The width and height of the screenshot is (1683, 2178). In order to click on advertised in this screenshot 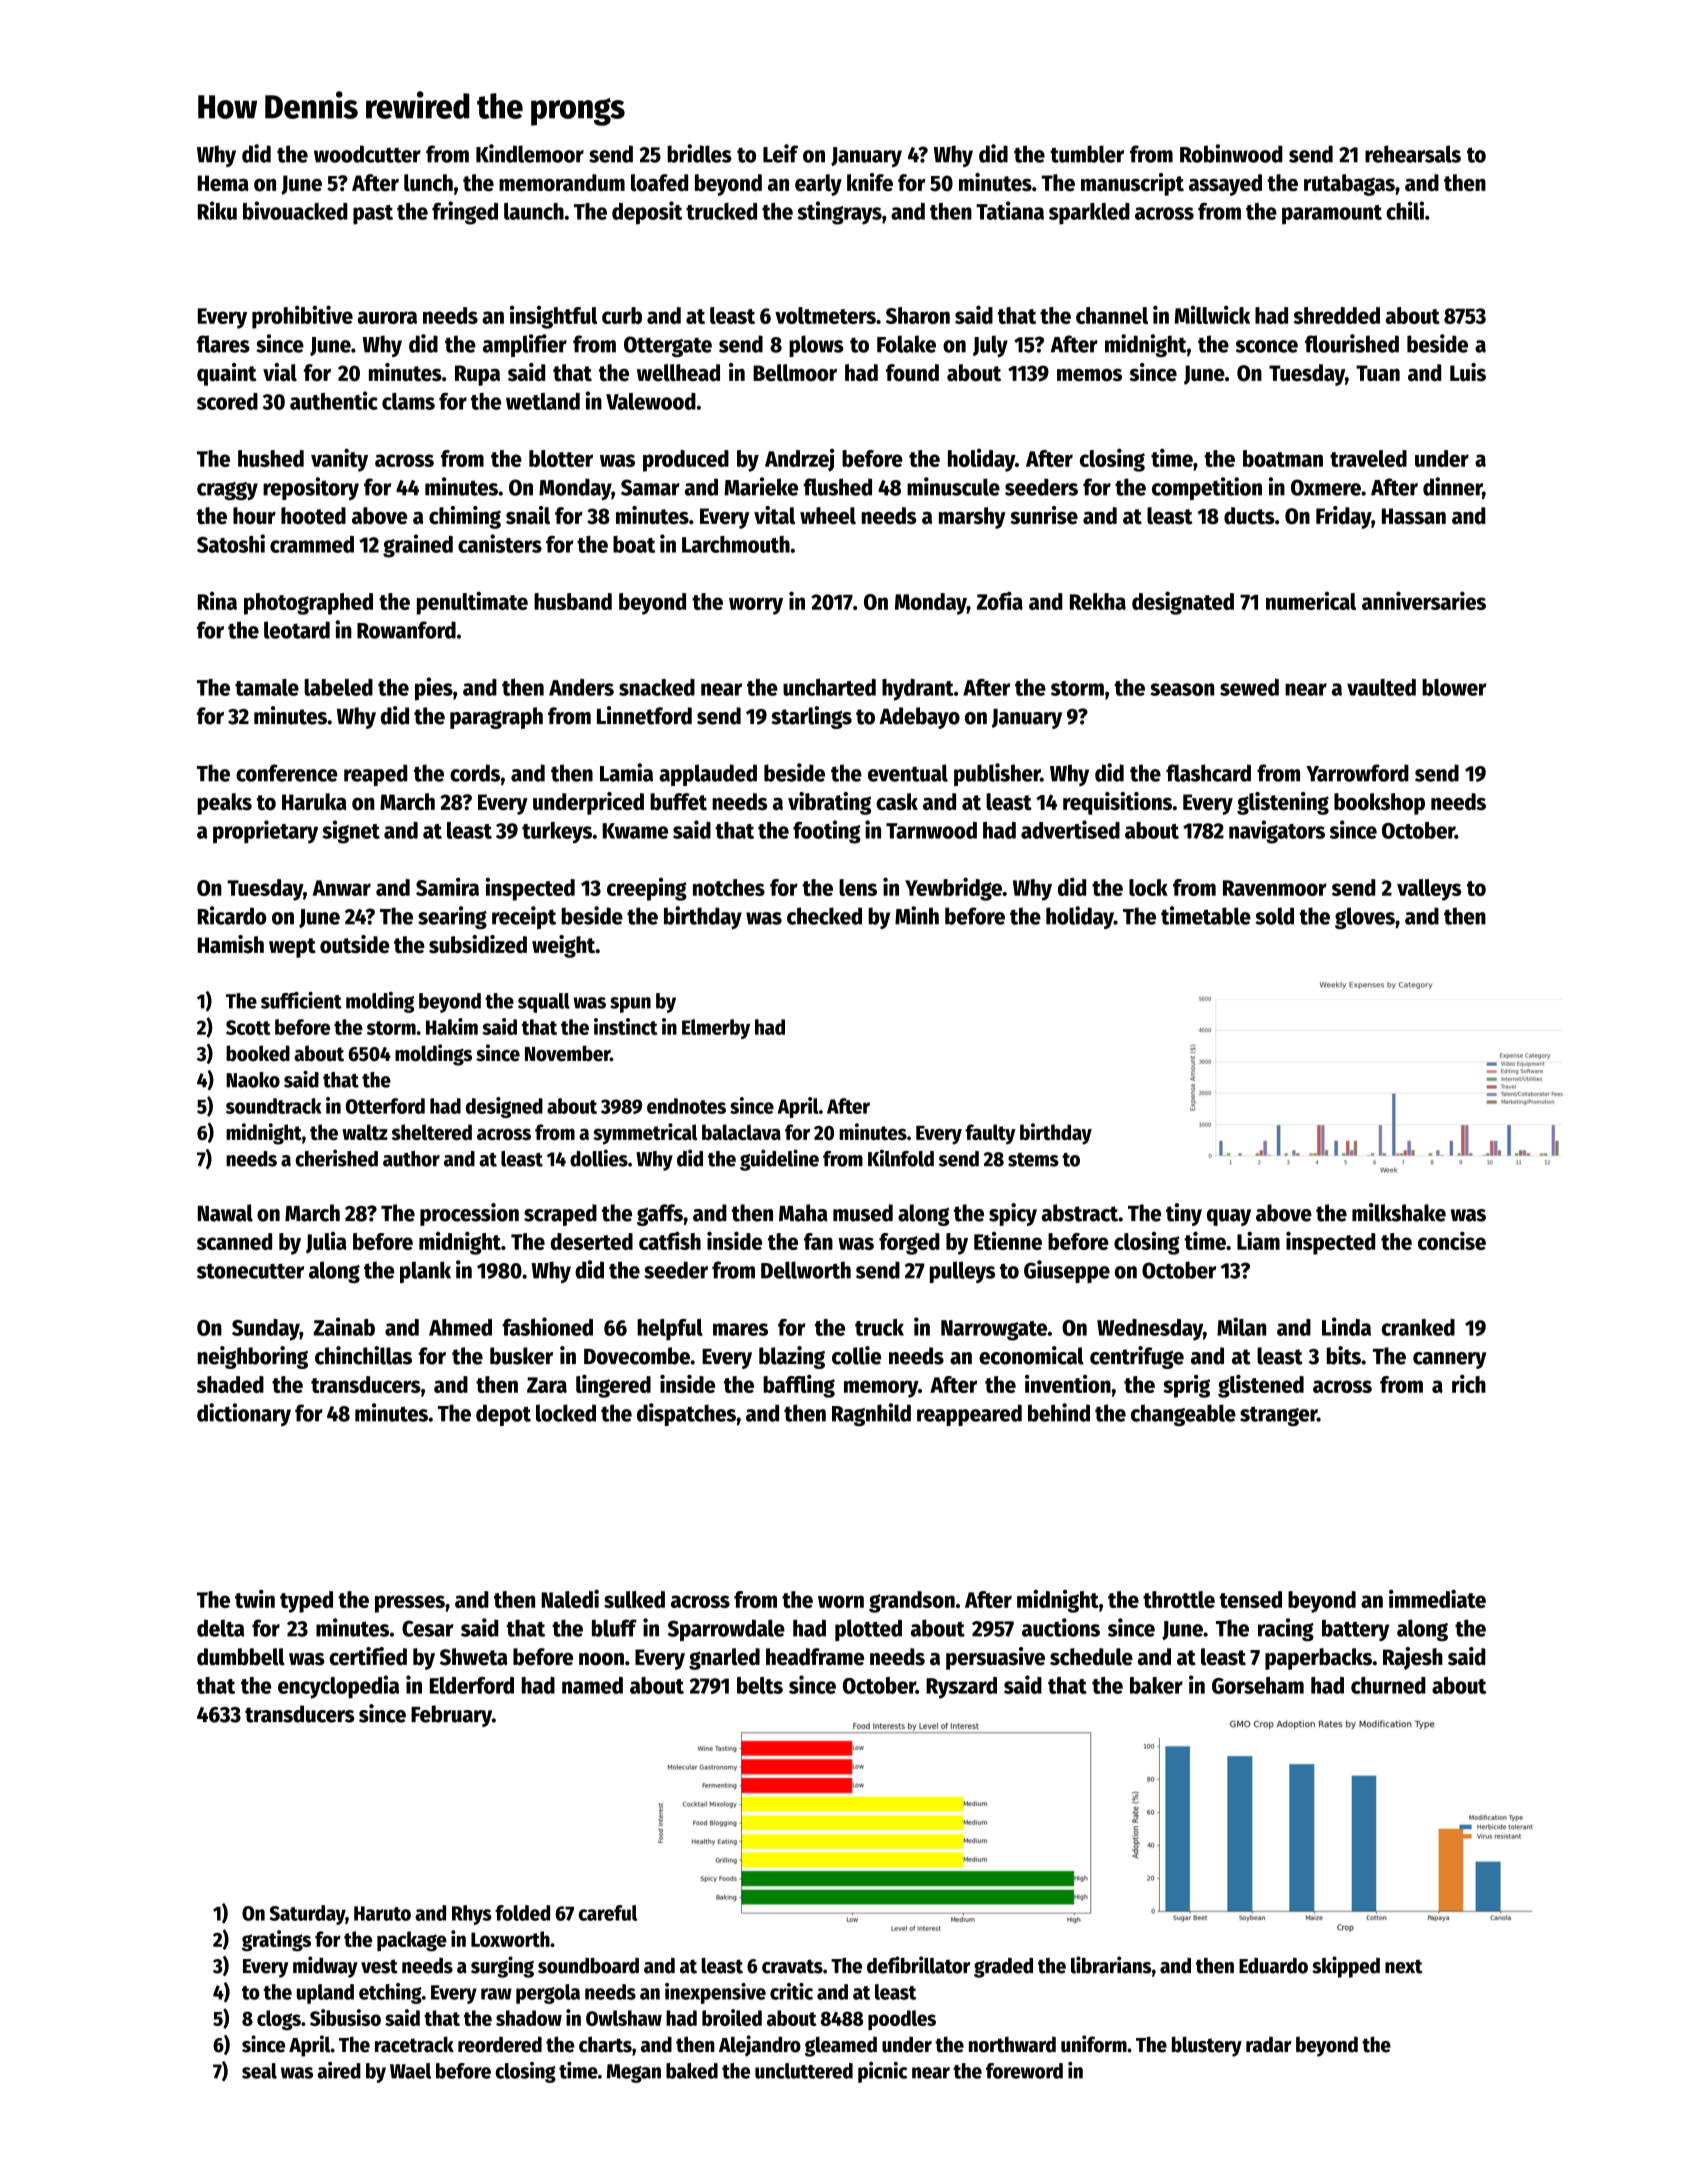, I will do `click(1070, 829)`.
